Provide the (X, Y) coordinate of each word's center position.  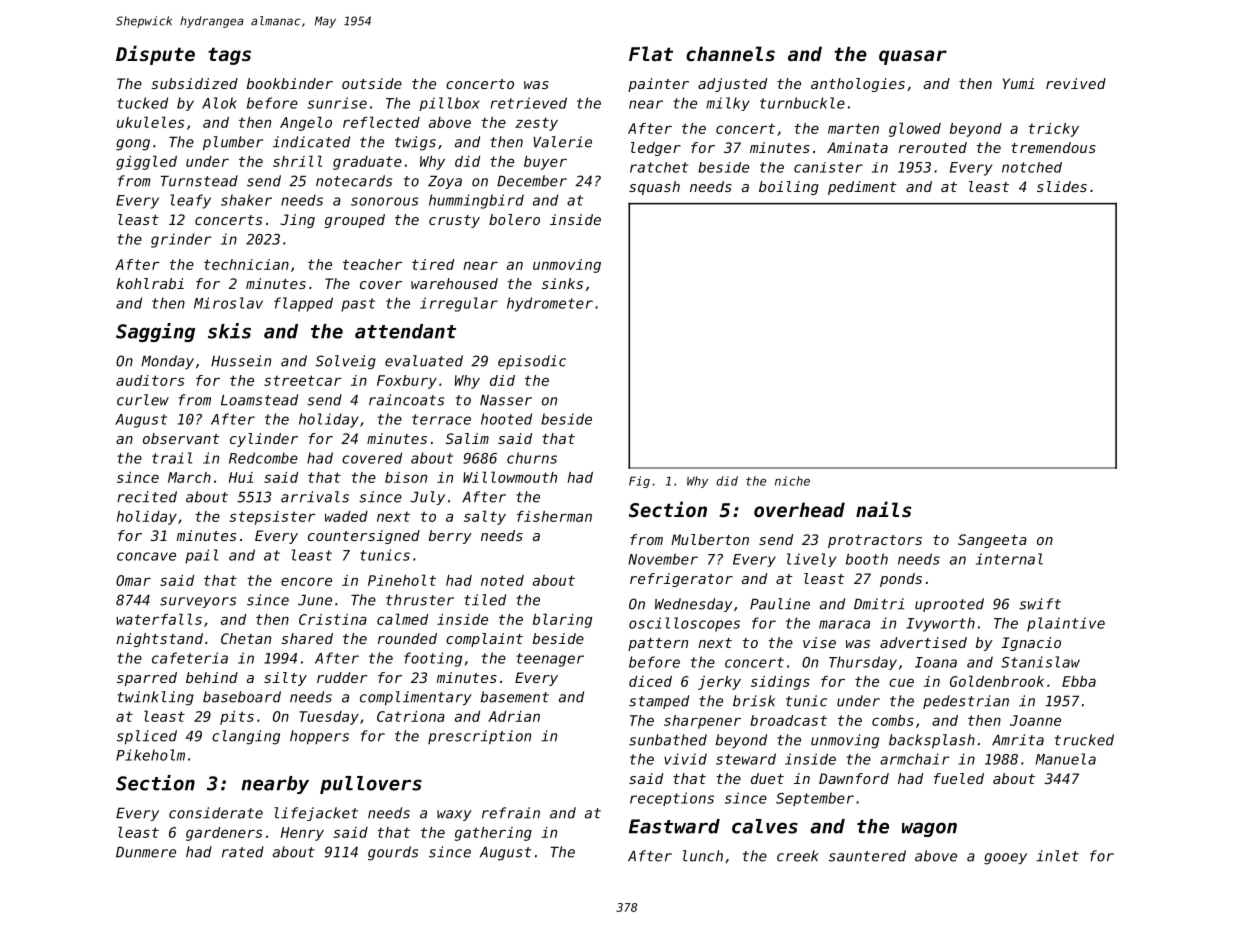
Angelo (306, 123)
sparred (147, 679)
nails (883, 509)
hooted (506, 419)
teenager (550, 660)
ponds (901, 580)
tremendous (1053, 147)
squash (654, 188)
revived (1076, 83)
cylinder (264, 440)
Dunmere (146, 852)
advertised (923, 642)
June (315, 600)
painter (658, 85)
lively (811, 560)
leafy (190, 201)
